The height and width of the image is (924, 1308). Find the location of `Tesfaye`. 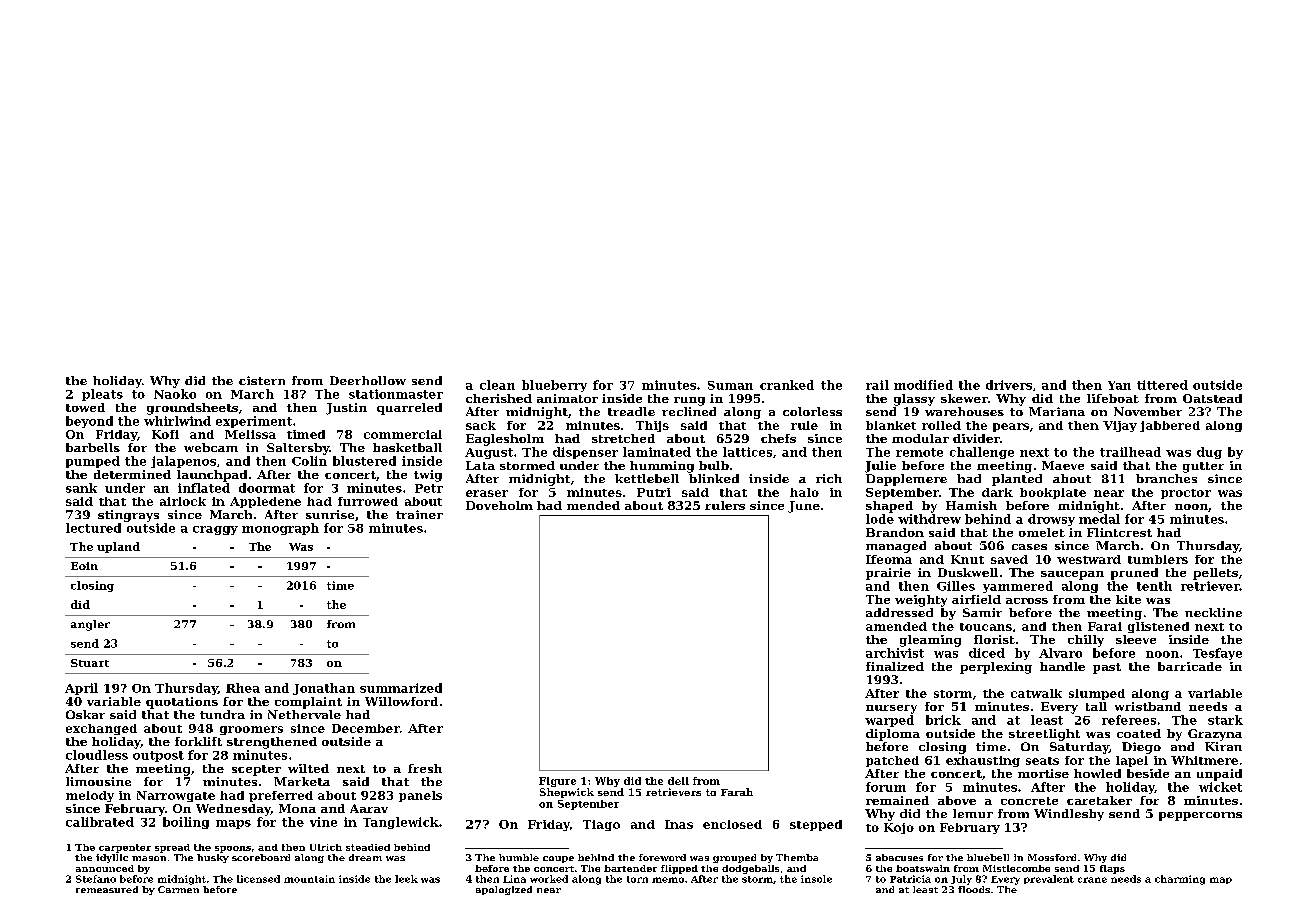

Tesfaye is located at coordinates (1217, 654).
